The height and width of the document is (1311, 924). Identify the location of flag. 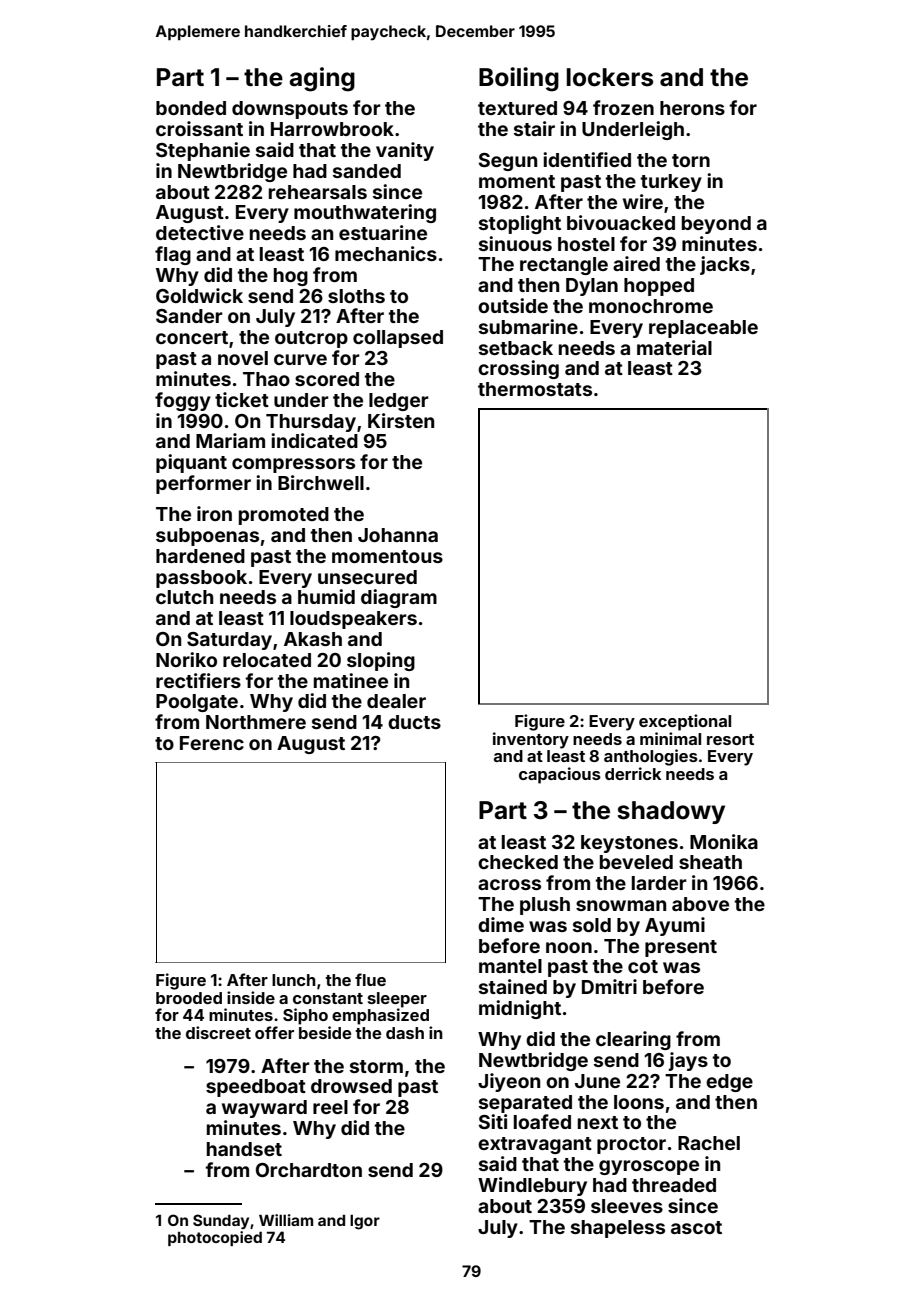
(173, 255).
